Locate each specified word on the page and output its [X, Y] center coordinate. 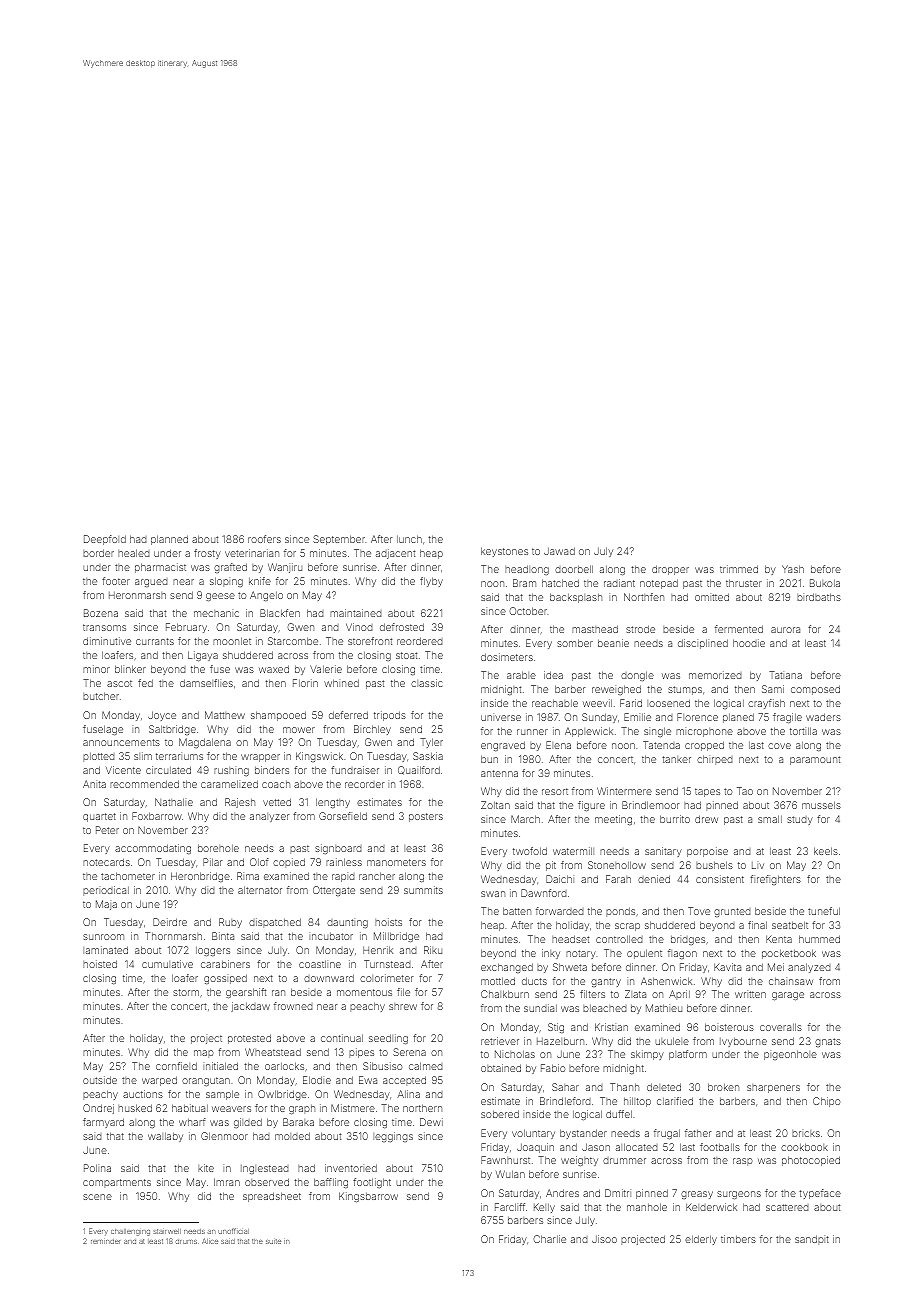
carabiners [225, 964]
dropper [670, 570]
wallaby [165, 1137]
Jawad [559, 551]
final [757, 925]
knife [260, 581]
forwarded [560, 911]
